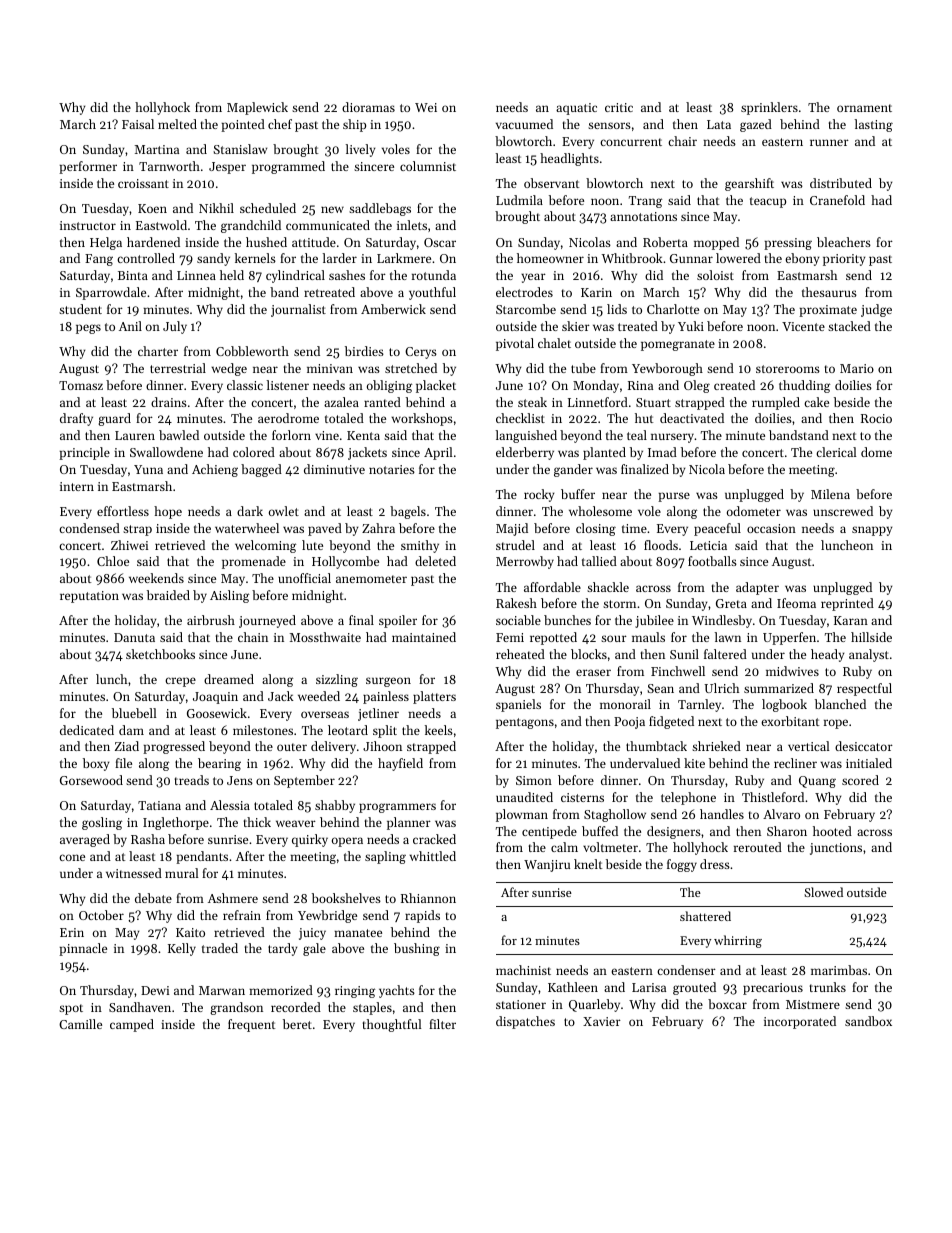 The width and height of the page is (952, 1233). What do you see at coordinates (519, 200) in the page?
I see `Ludmila` at bounding box center [519, 200].
